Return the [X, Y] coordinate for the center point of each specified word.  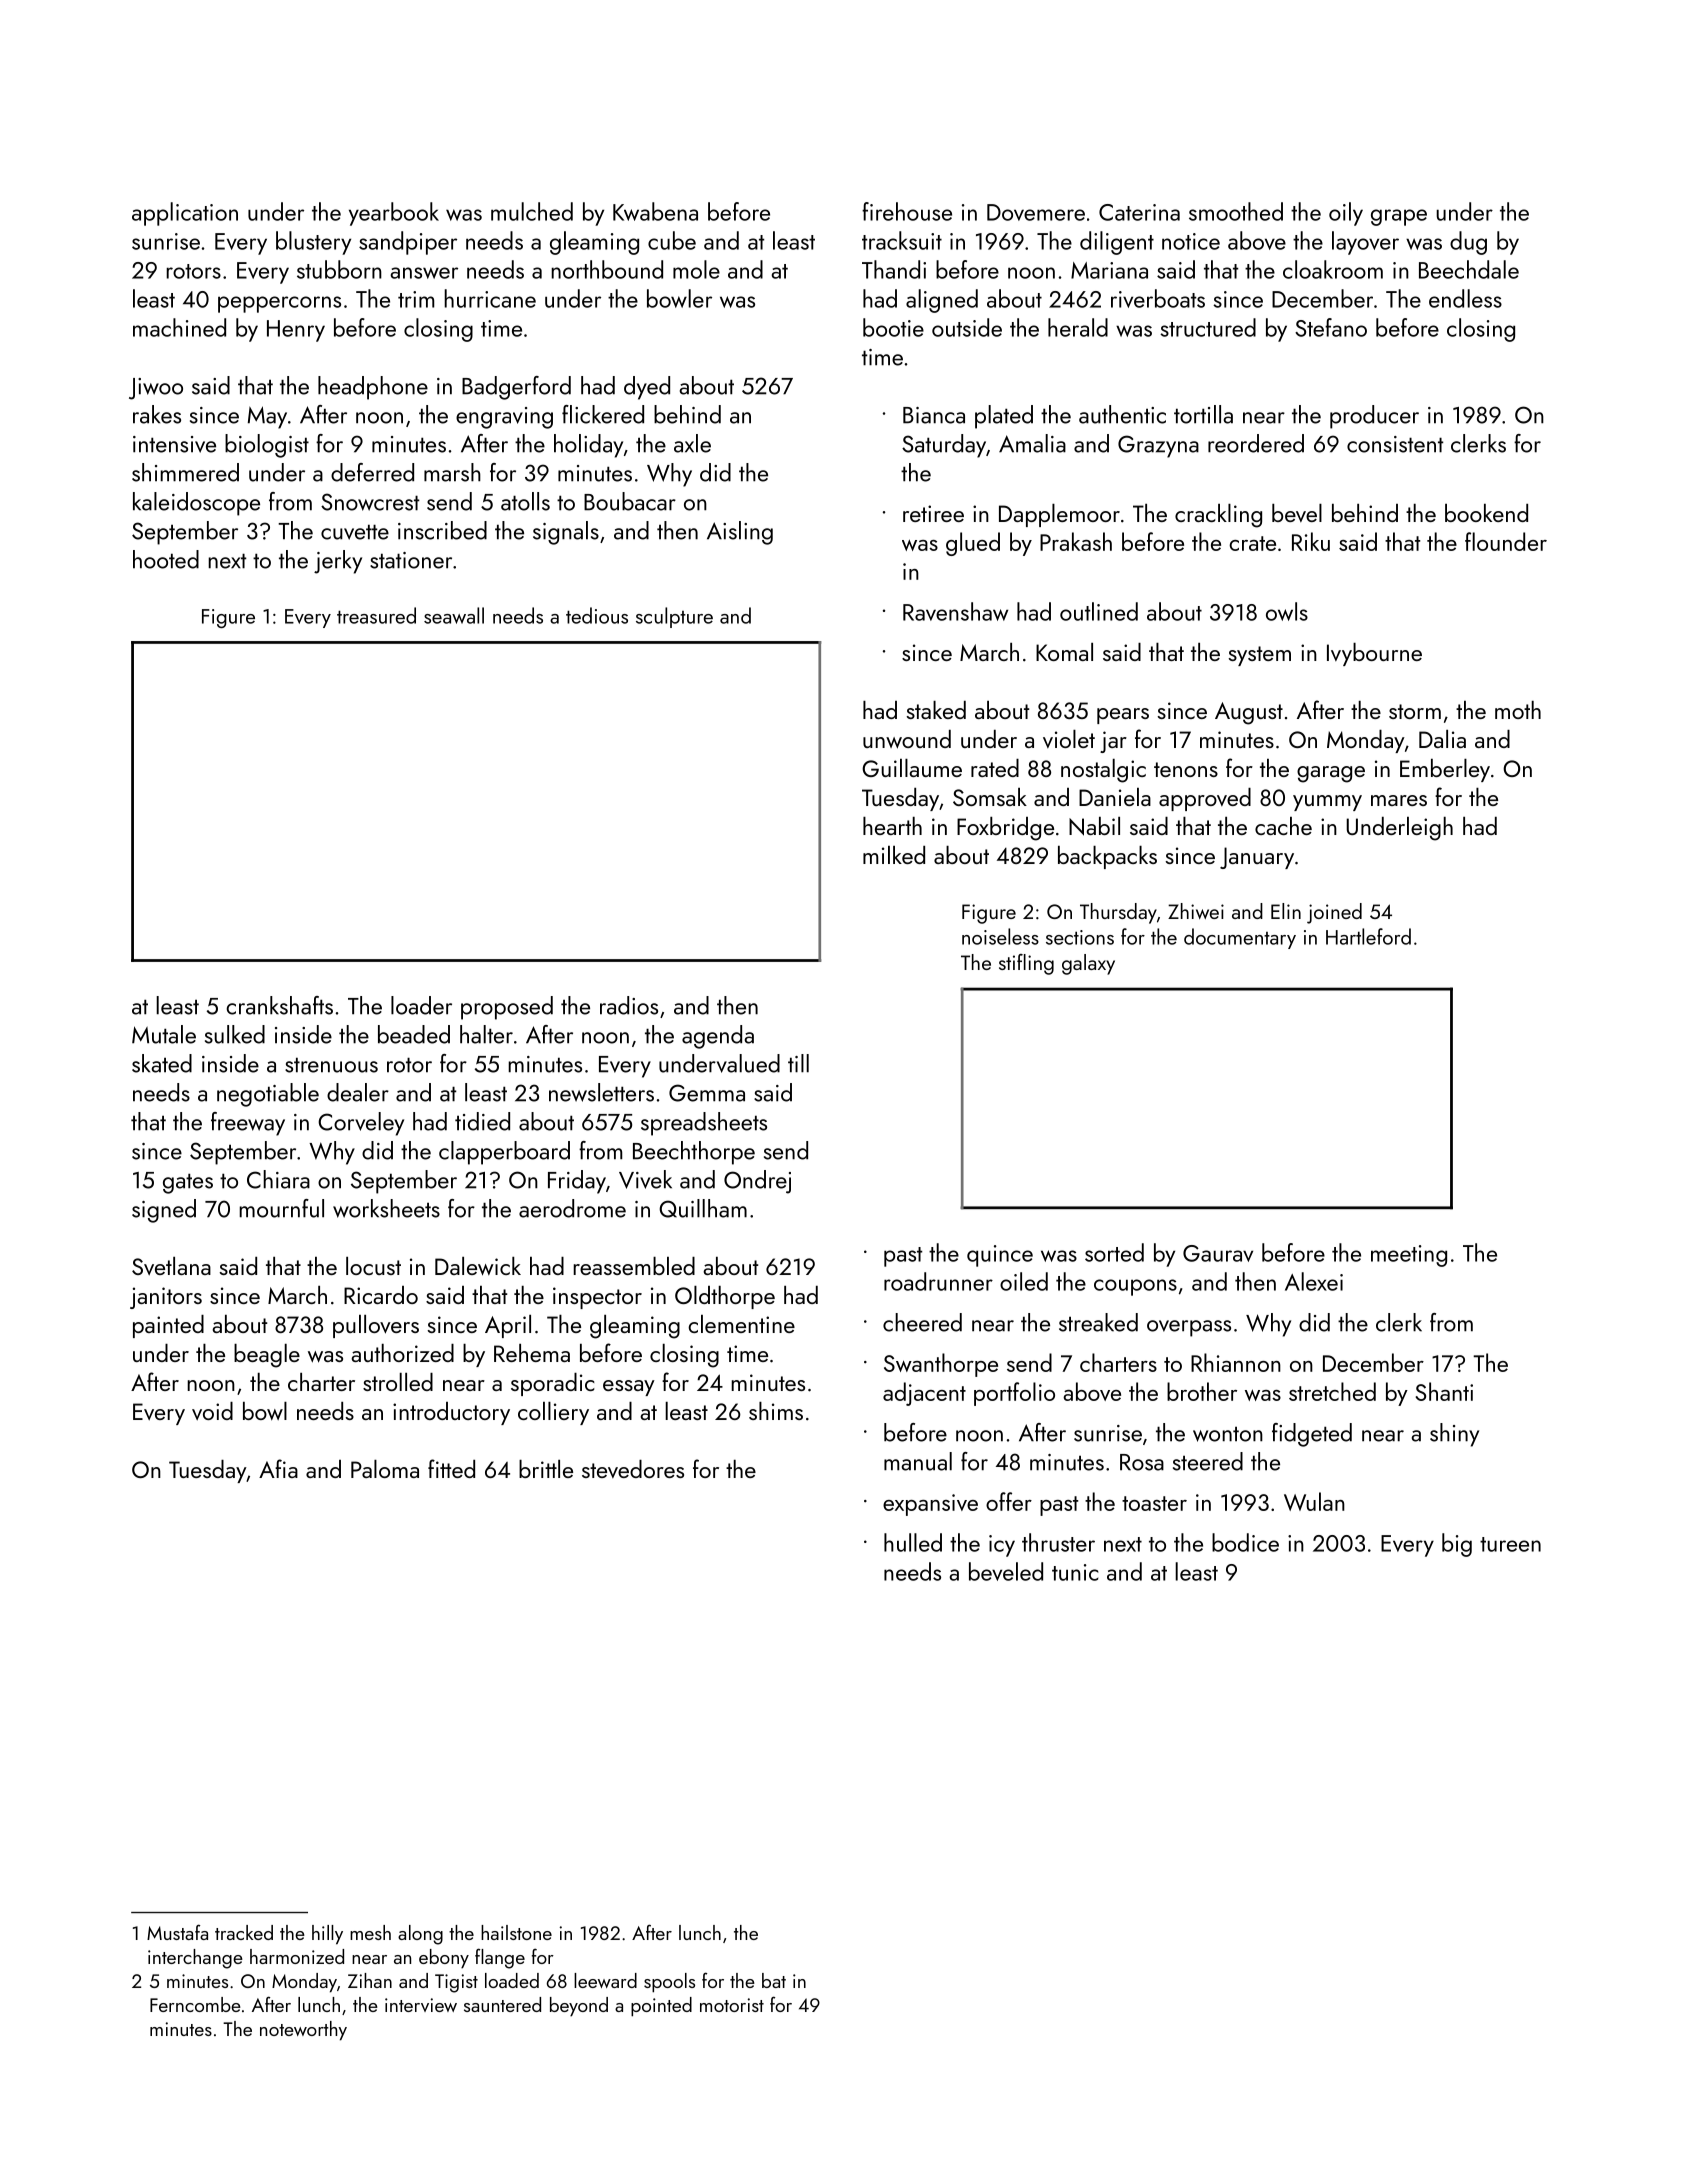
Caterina [1139, 212]
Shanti [1444, 1391]
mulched [532, 211]
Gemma [707, 1093]
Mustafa [177, 1932]
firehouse [907, 211]
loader [421, 1005]
